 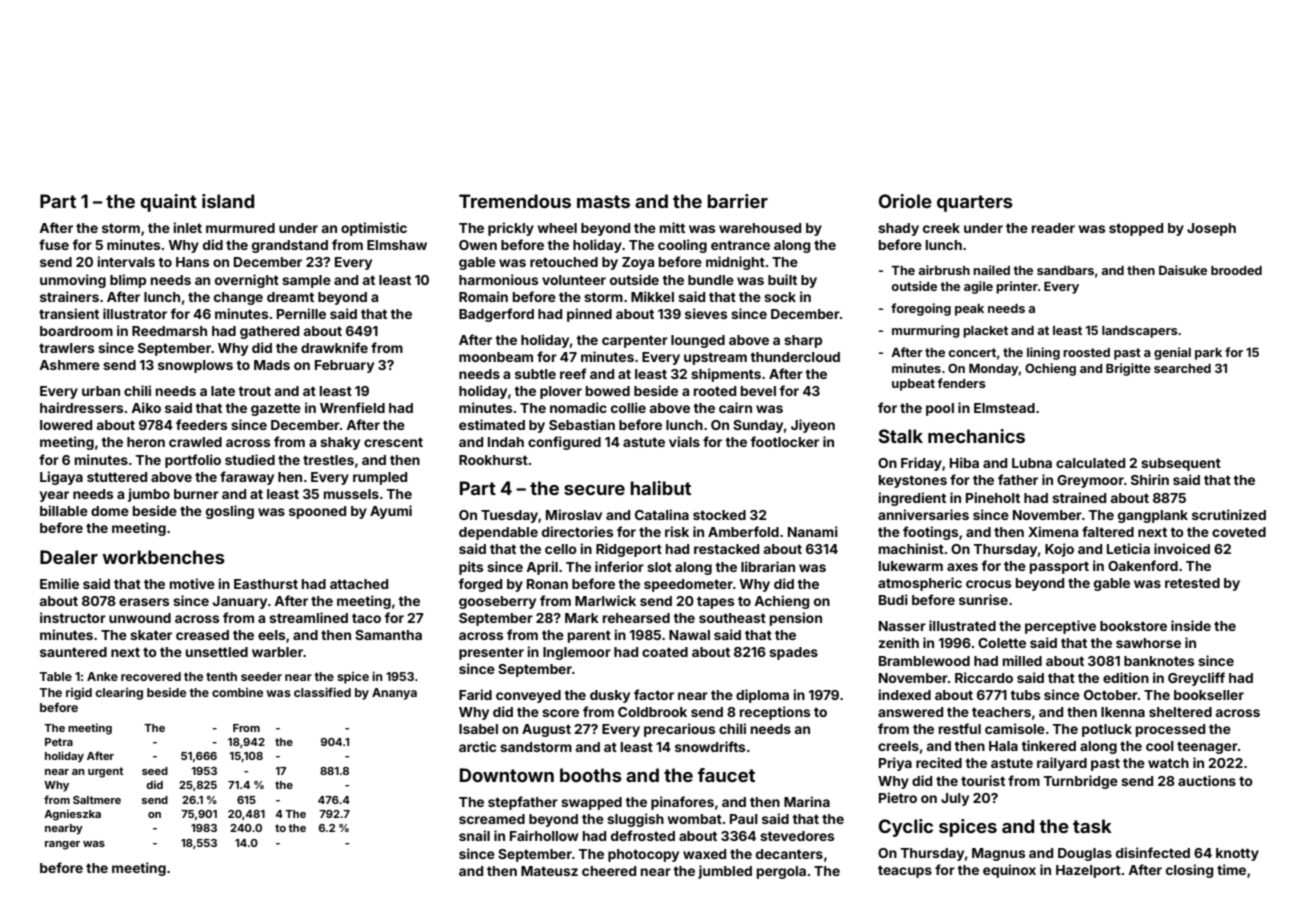 I want to click on searched, so click(x=1182, y=368).
